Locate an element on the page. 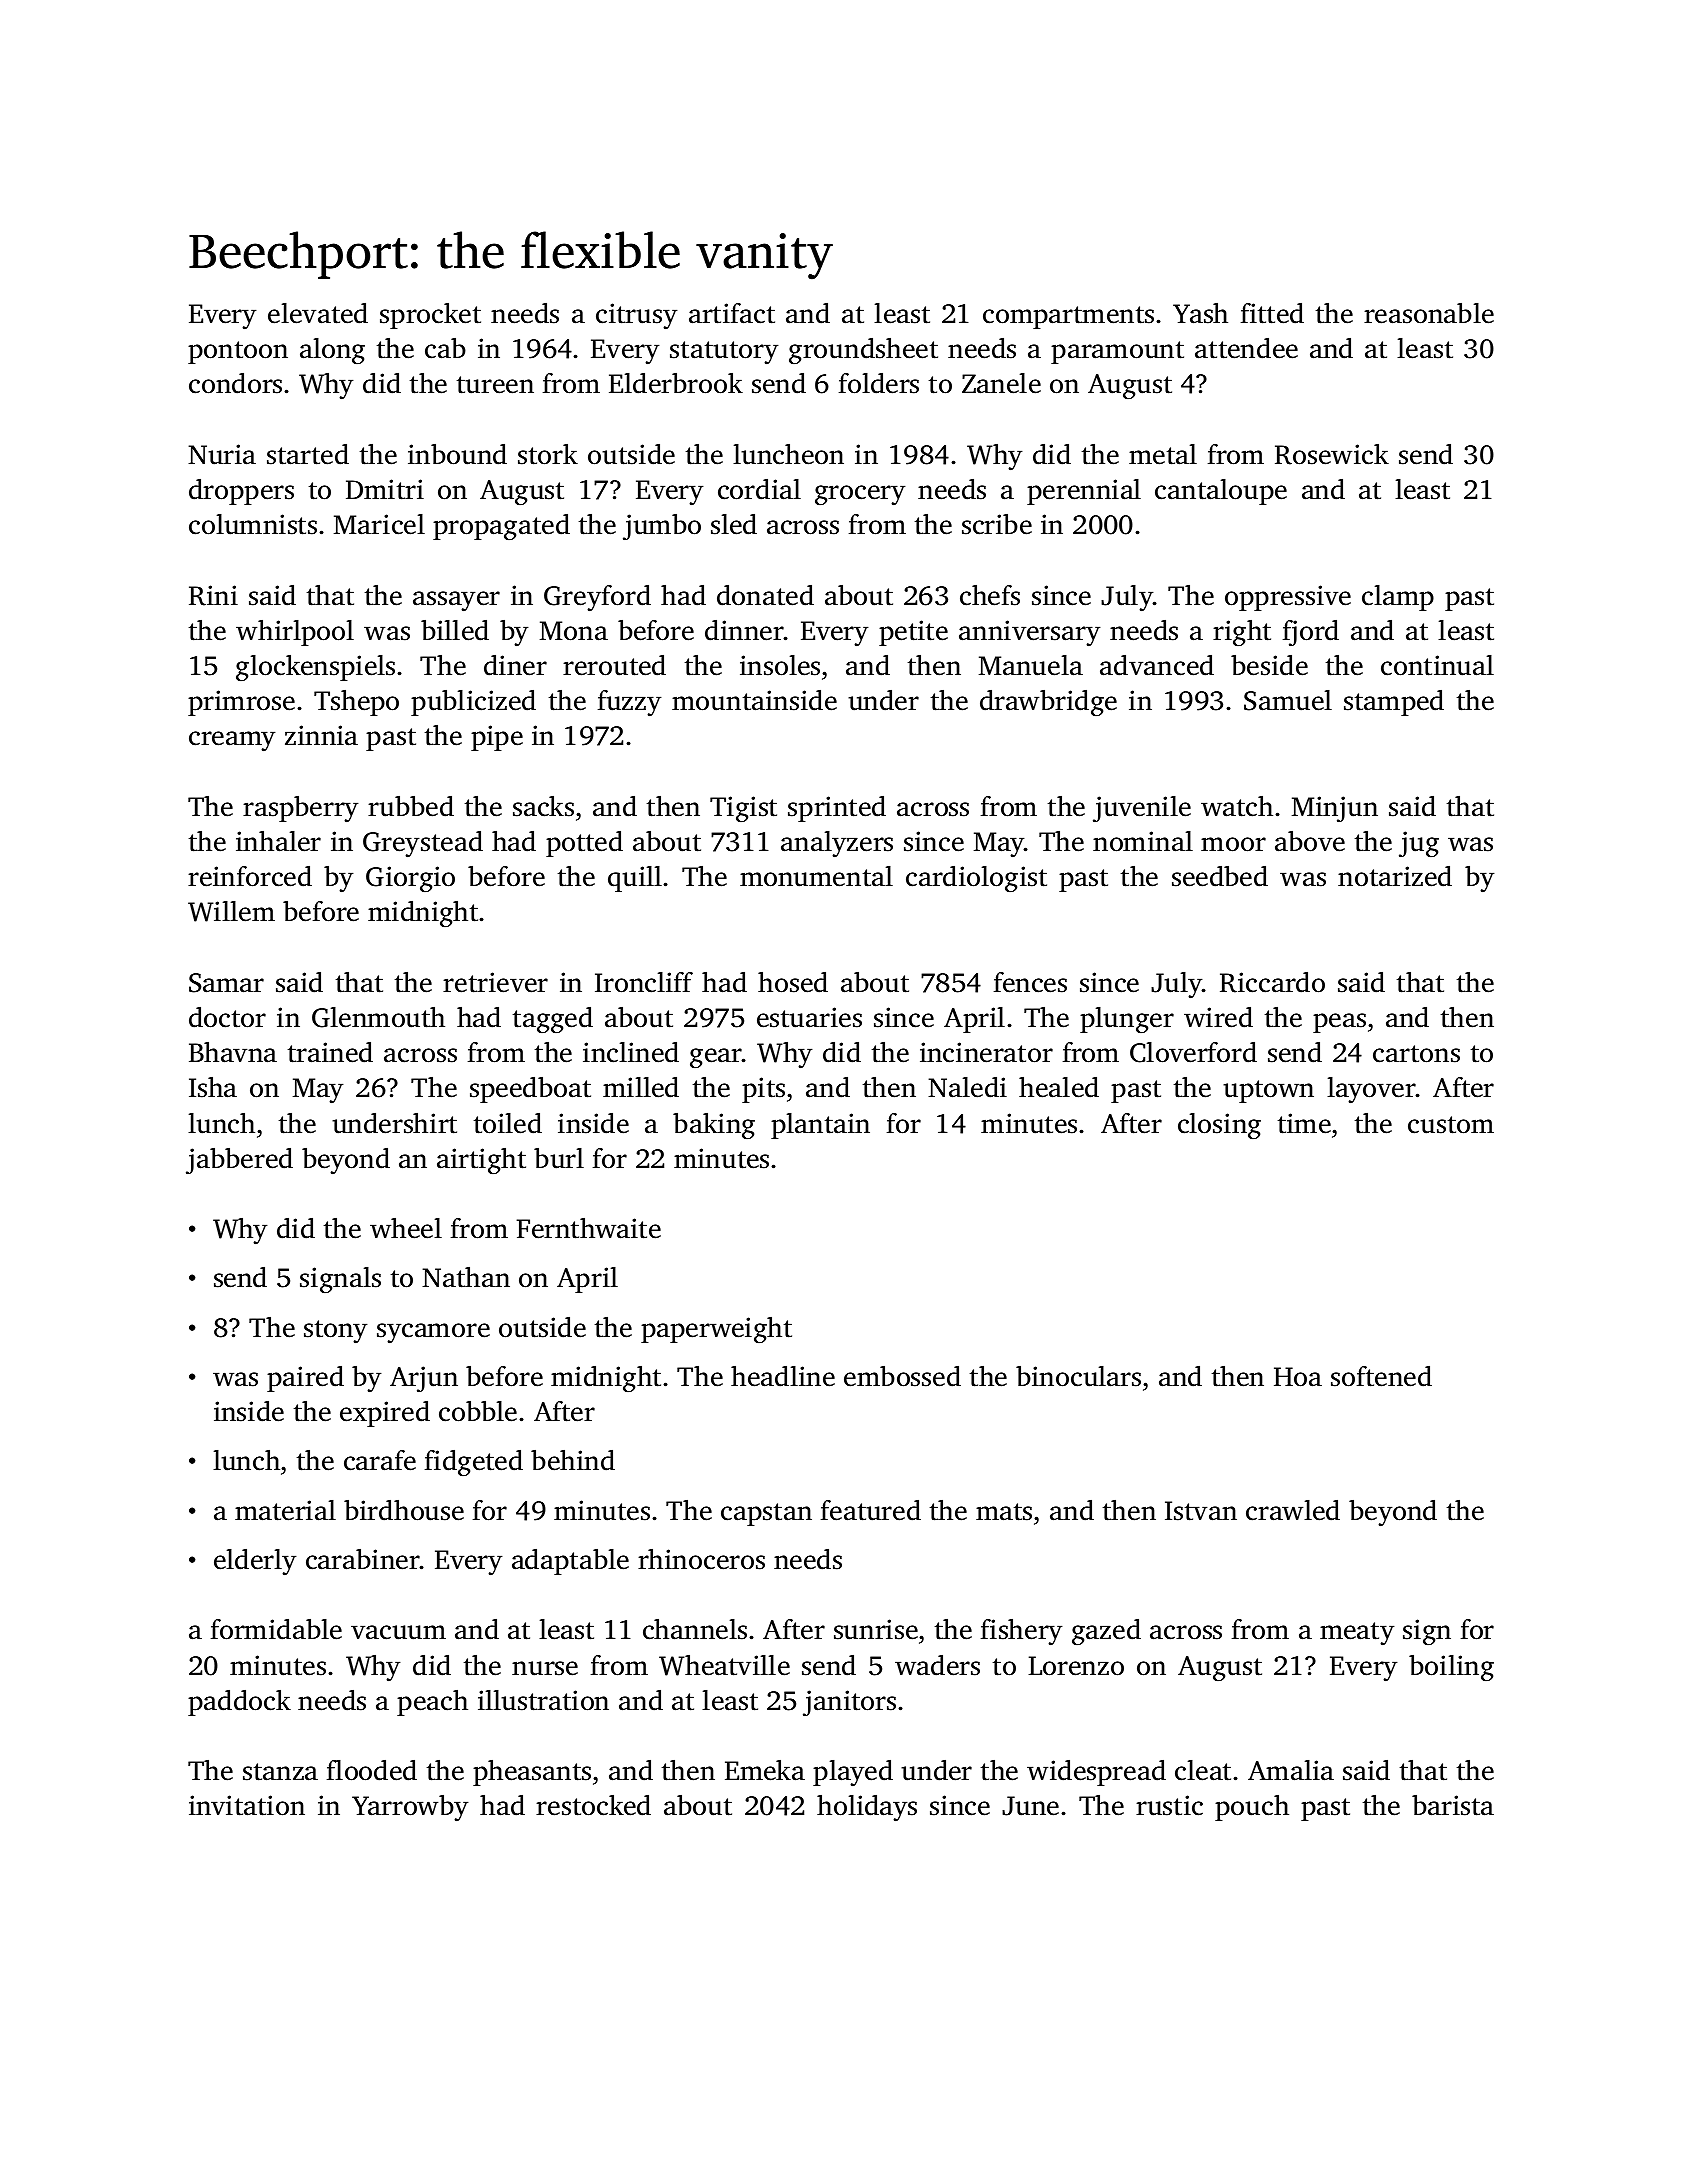  custom is located at coordinates (1451, 1125).
